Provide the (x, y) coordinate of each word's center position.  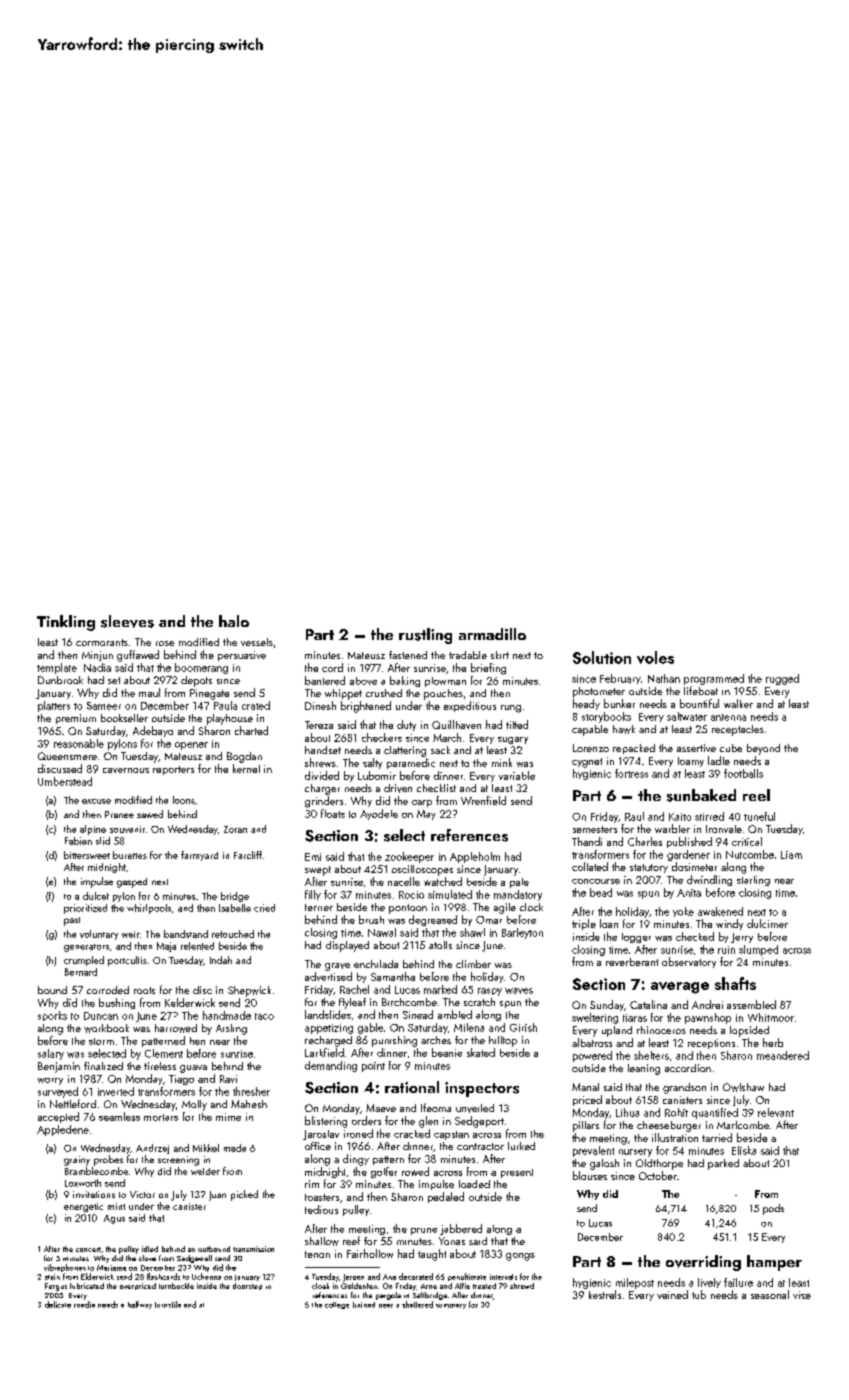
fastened (408, 655)
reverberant (632, 962)
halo (234, 621)
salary (51, 1054)
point (373, 1067)
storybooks (606, 717)
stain (52, 1277)
